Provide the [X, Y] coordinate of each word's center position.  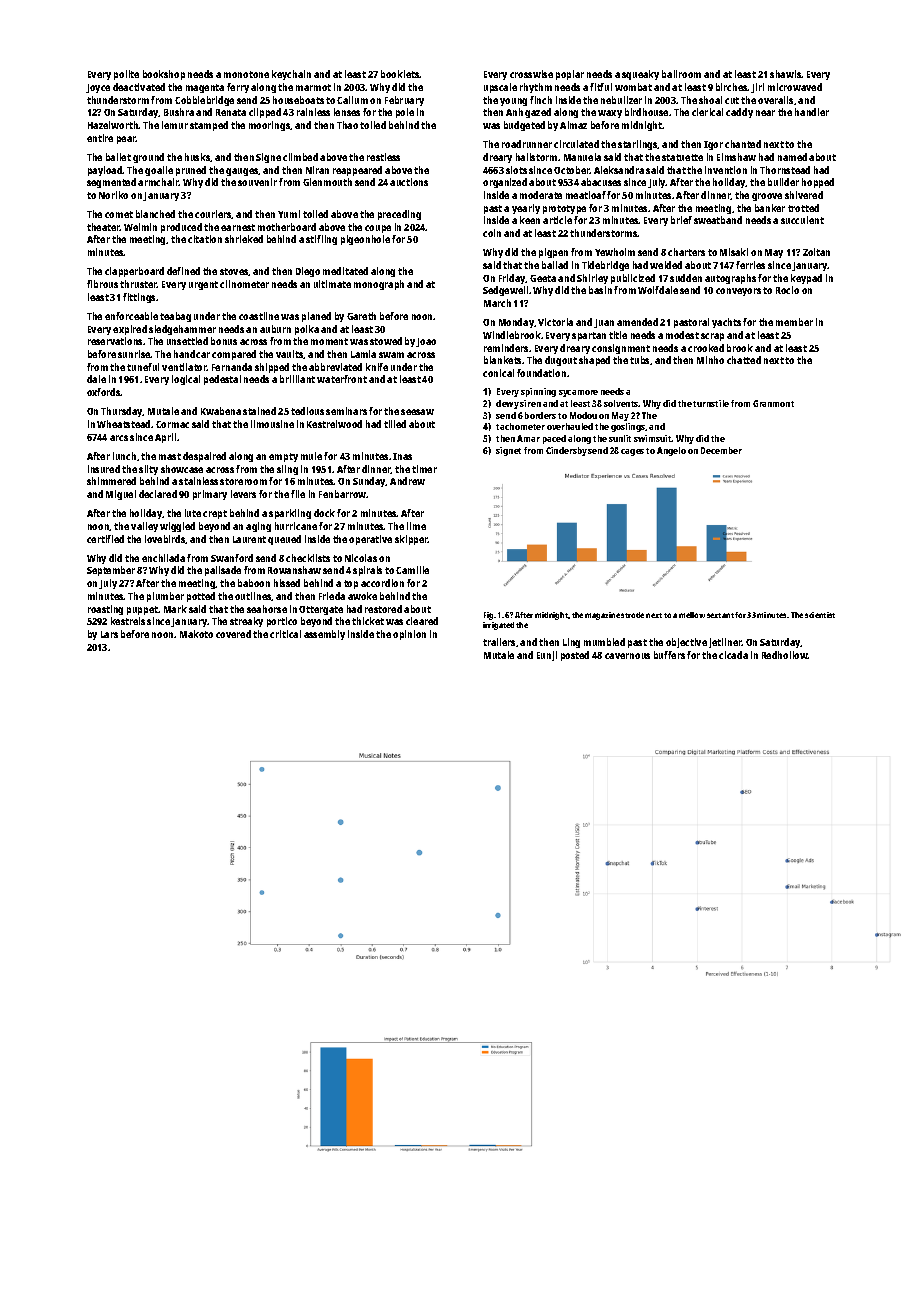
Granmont [773, 403]
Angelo [671, 451]
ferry [238, 88]
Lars [109, 634]
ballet [118, 157]
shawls [786, 74]
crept [215, 514]
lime [416, 526]
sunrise [134, 354]
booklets [400, 74]
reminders [506, 348]
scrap [712, 337]
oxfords [104, 392]
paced [554, 439]
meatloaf [586, 195]
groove [767, 197]
